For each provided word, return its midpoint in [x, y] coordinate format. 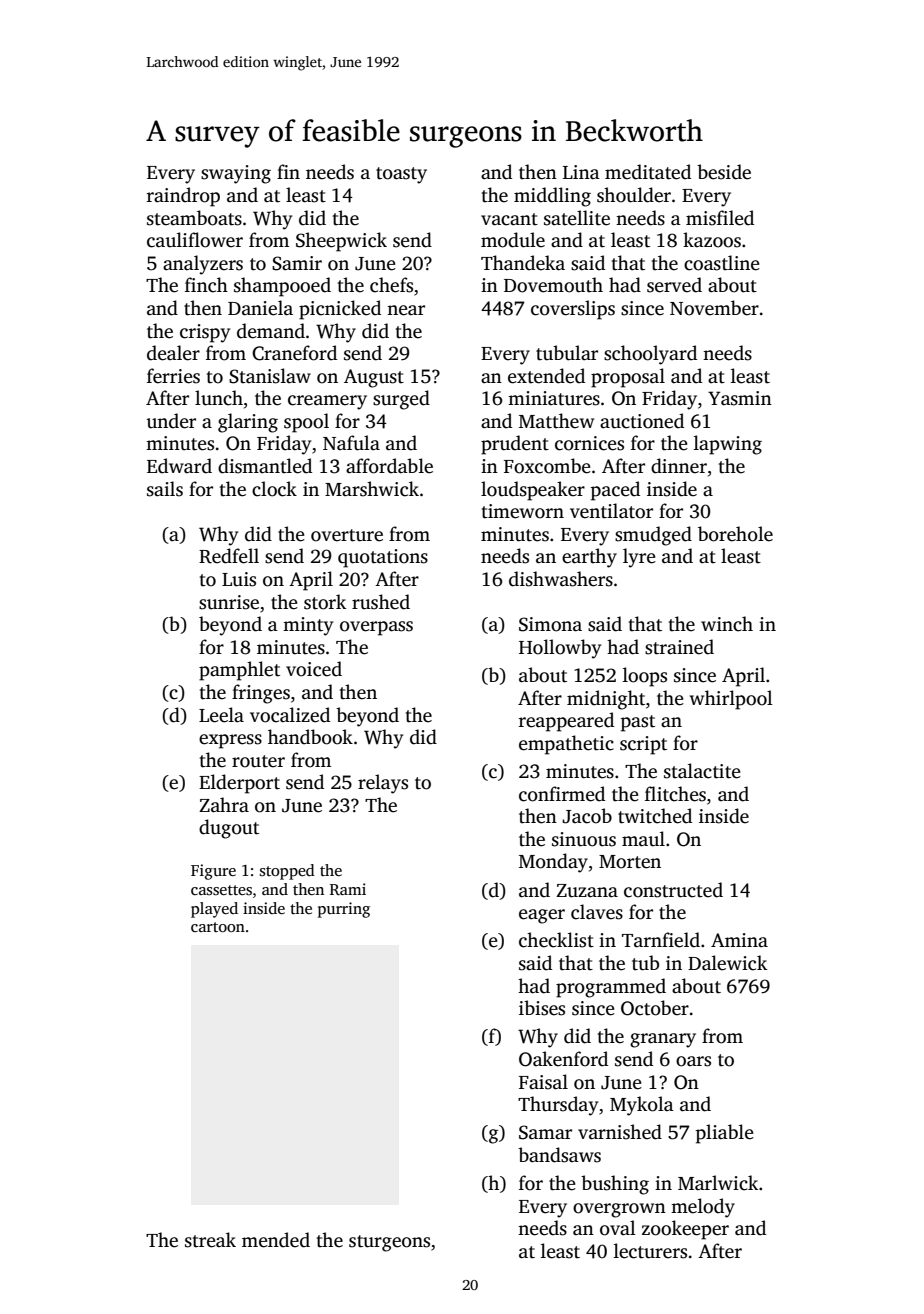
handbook [310, 737]
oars [693, 1061]
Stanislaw [270, 376]
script [643, 745]
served [674, 285]
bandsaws [559, 1155]
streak [210, 1240]
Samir [297, 263]
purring [344, 910]
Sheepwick [341, 242]
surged [401, 400]
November [714, 308]
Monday [553, 863]
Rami [348, 889]
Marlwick [718, 1183]
